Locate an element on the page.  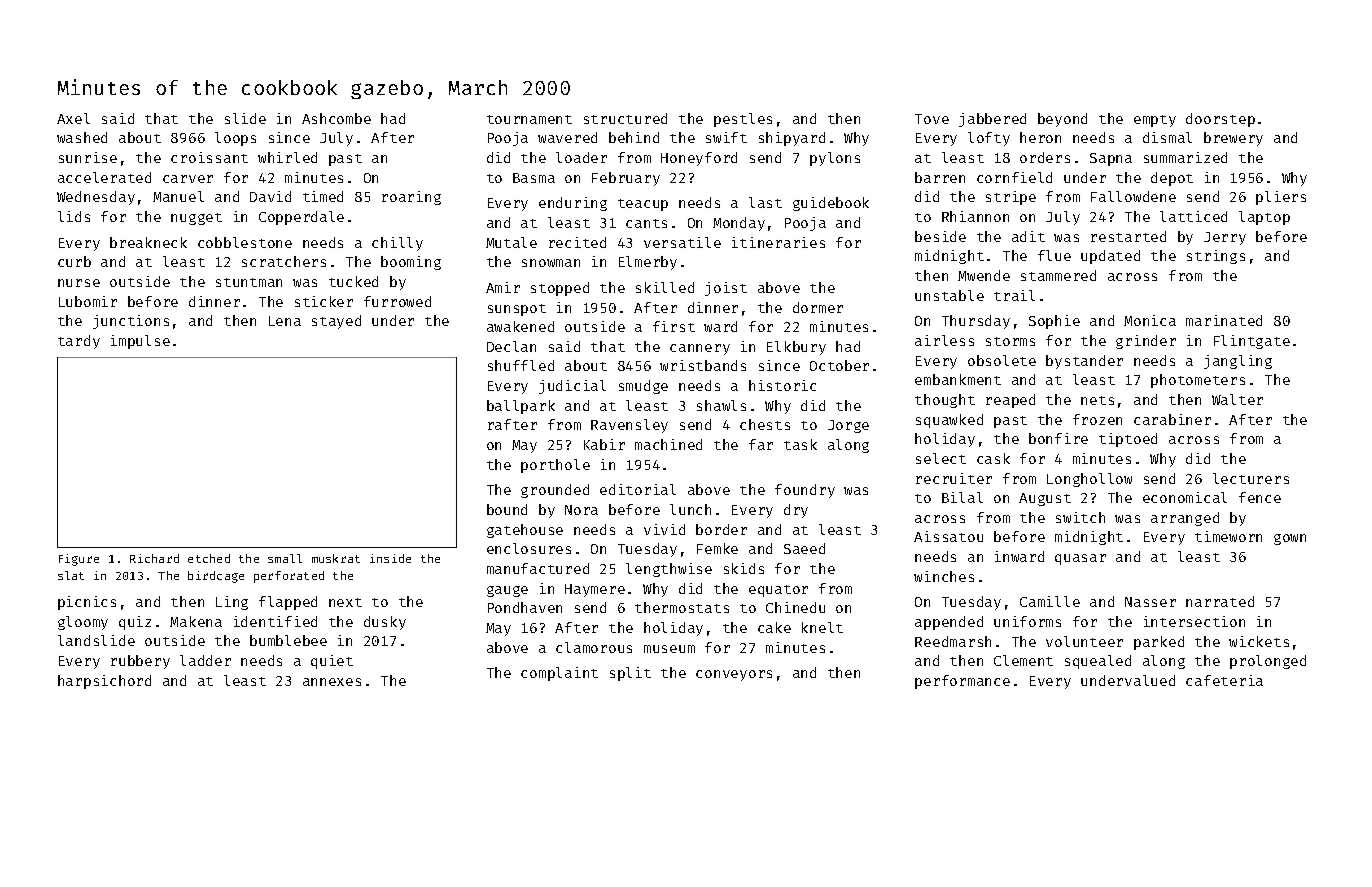
empty is located at coordinates (1155, 121).
